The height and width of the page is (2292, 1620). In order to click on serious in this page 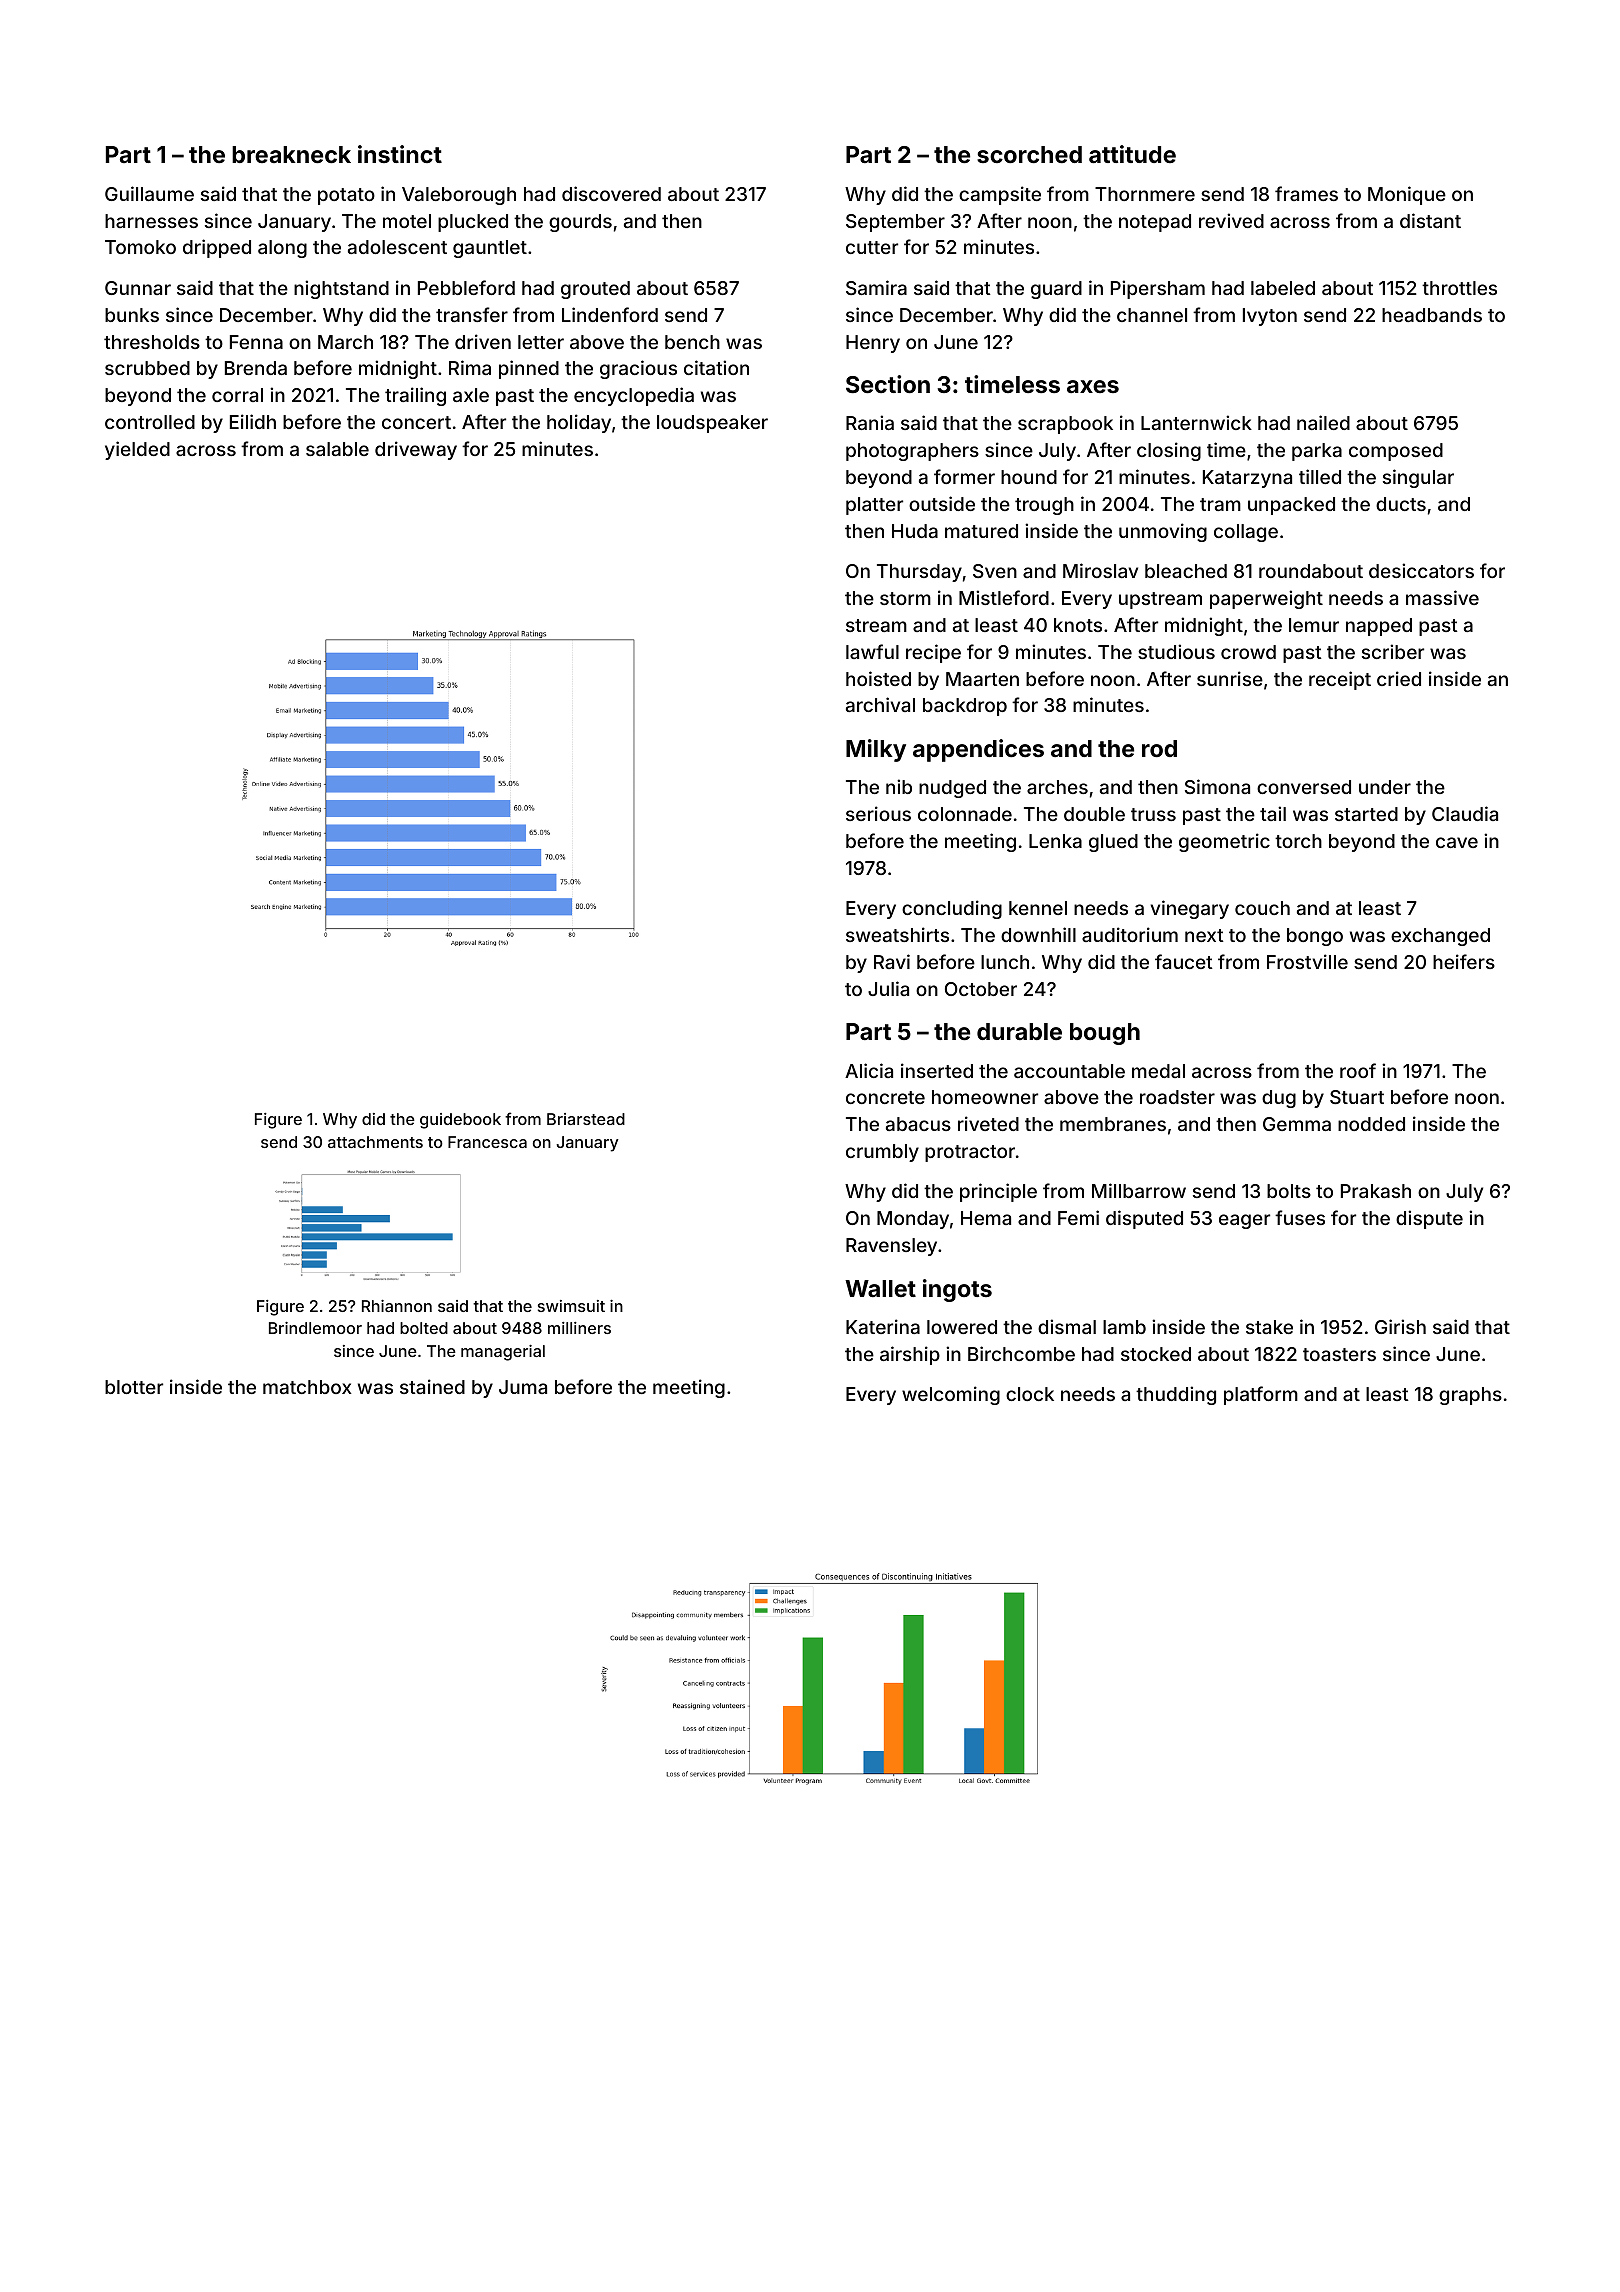, I will do `click(878, 813)`.
